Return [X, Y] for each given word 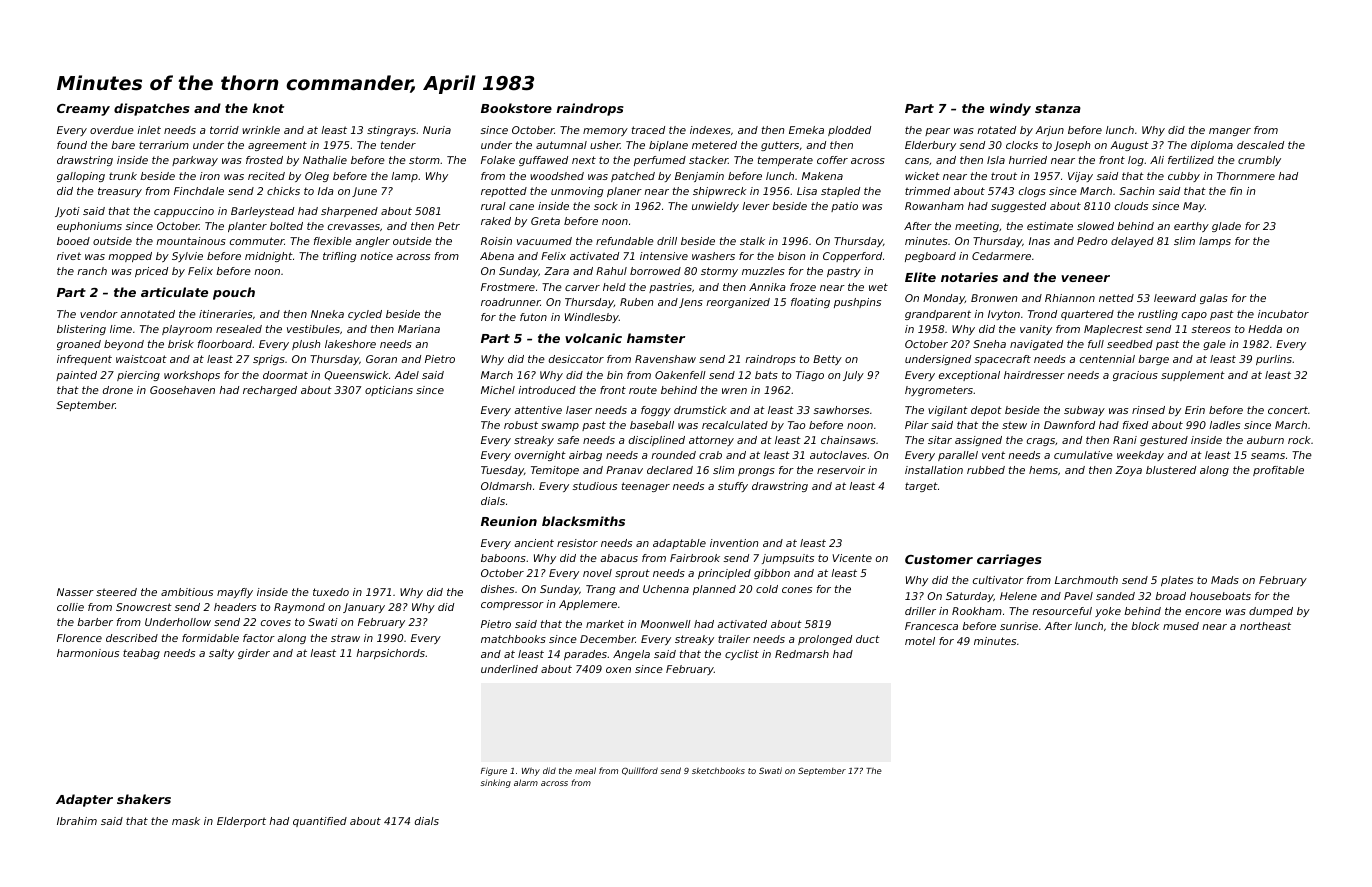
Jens [691, 303]
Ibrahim [77, 821]
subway [1084, 411]
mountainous [191, 241]
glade [1226, 227]
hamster [656, 338]
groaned [79, 345]
